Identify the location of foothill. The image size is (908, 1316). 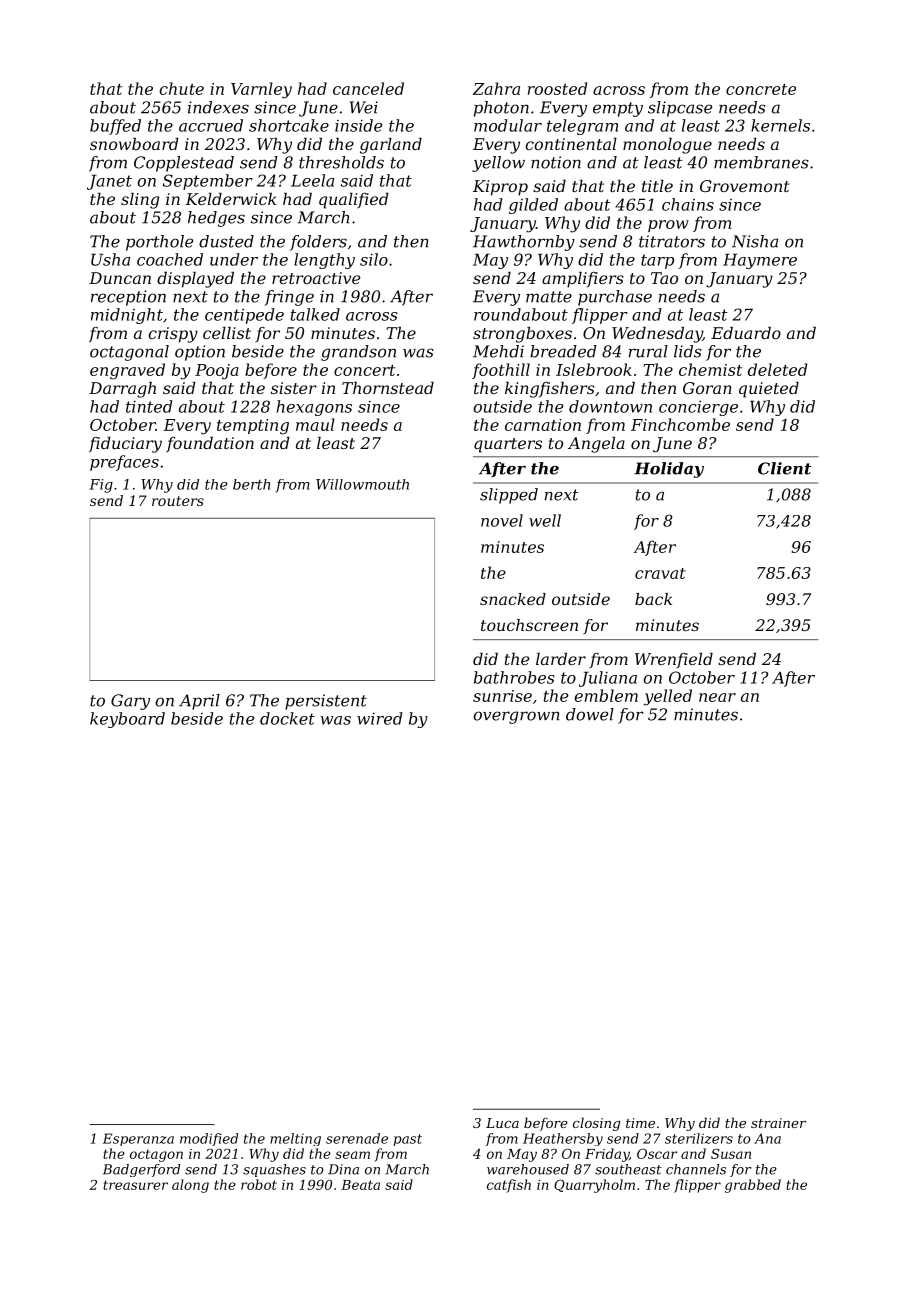
(501, 371).
